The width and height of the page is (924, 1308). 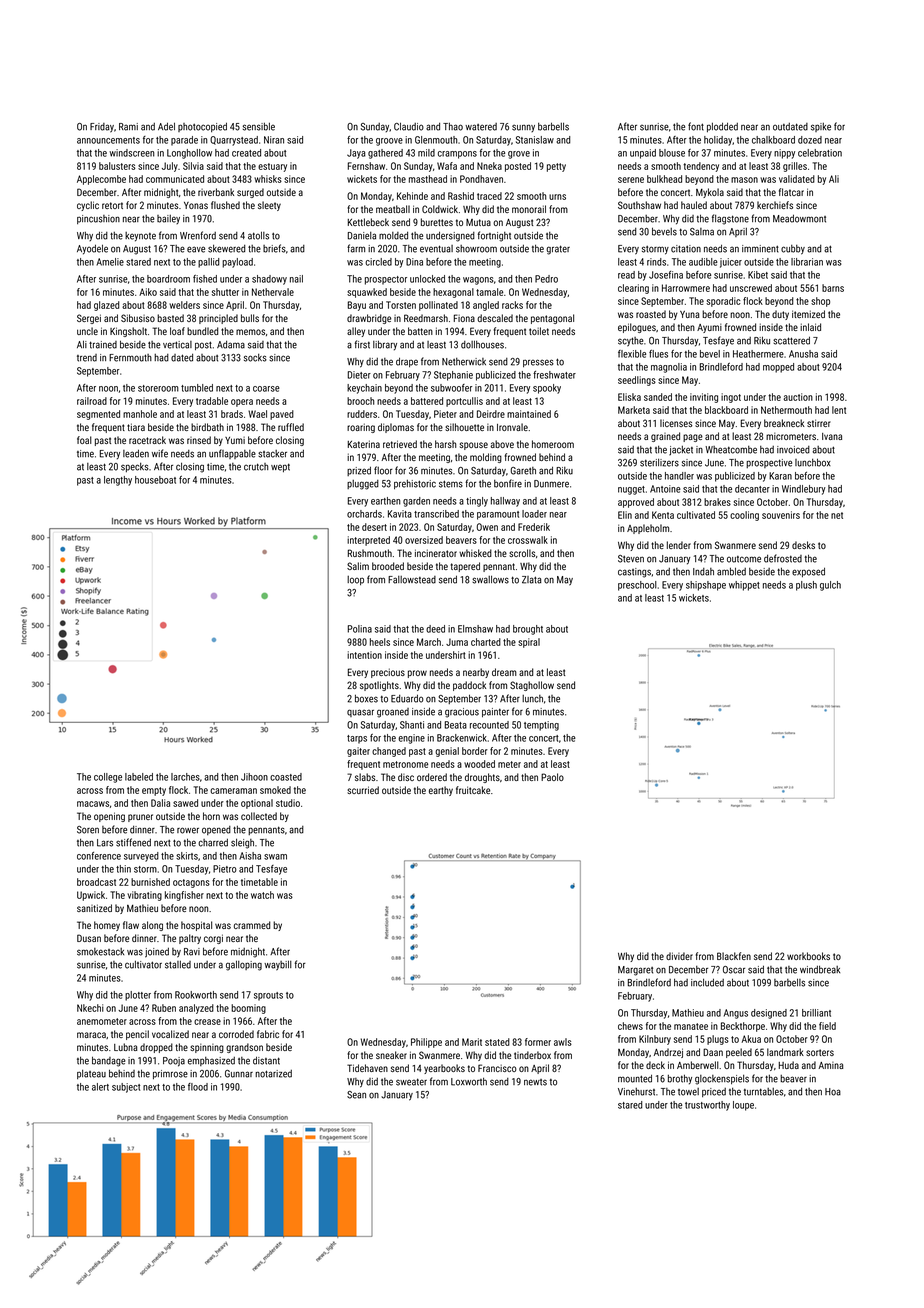 I want to click on glazed, so click(x=107, y=306).
